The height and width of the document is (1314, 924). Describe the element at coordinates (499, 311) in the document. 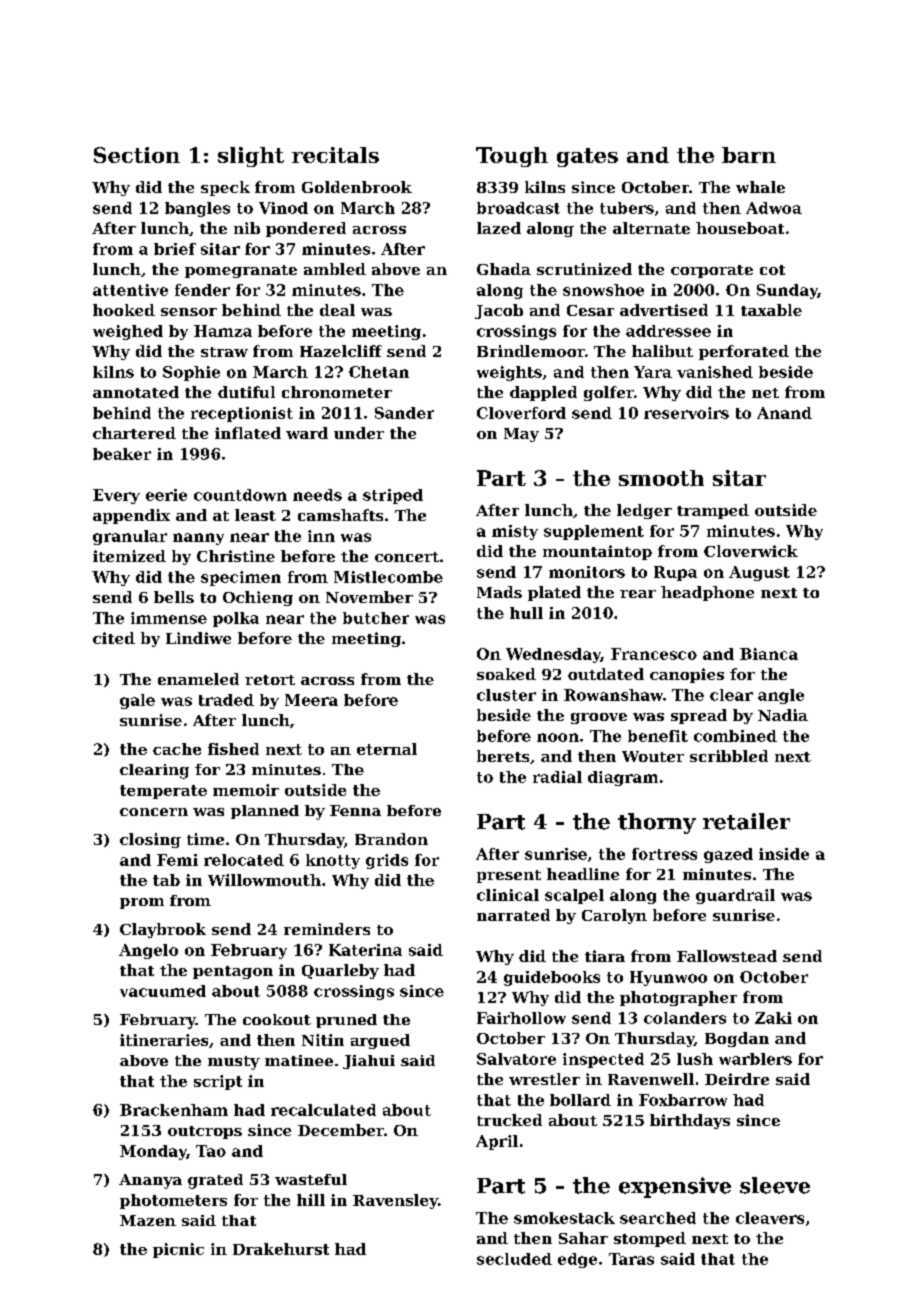

I see `Jacob` at that location.
